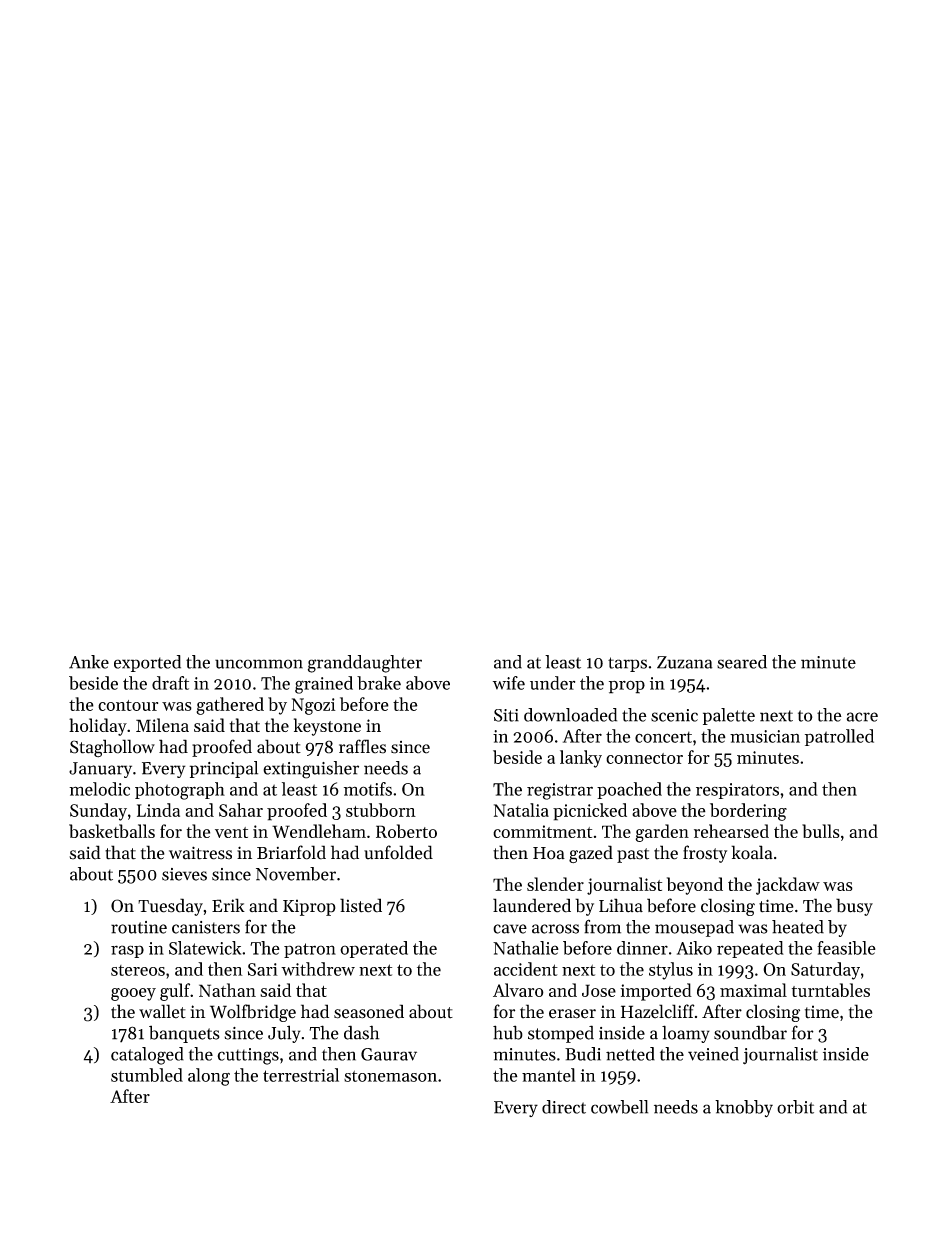 Image resolution: width=952 pixels, height=1233 pixels. I want to click on knobby, so click(744, 1108).
